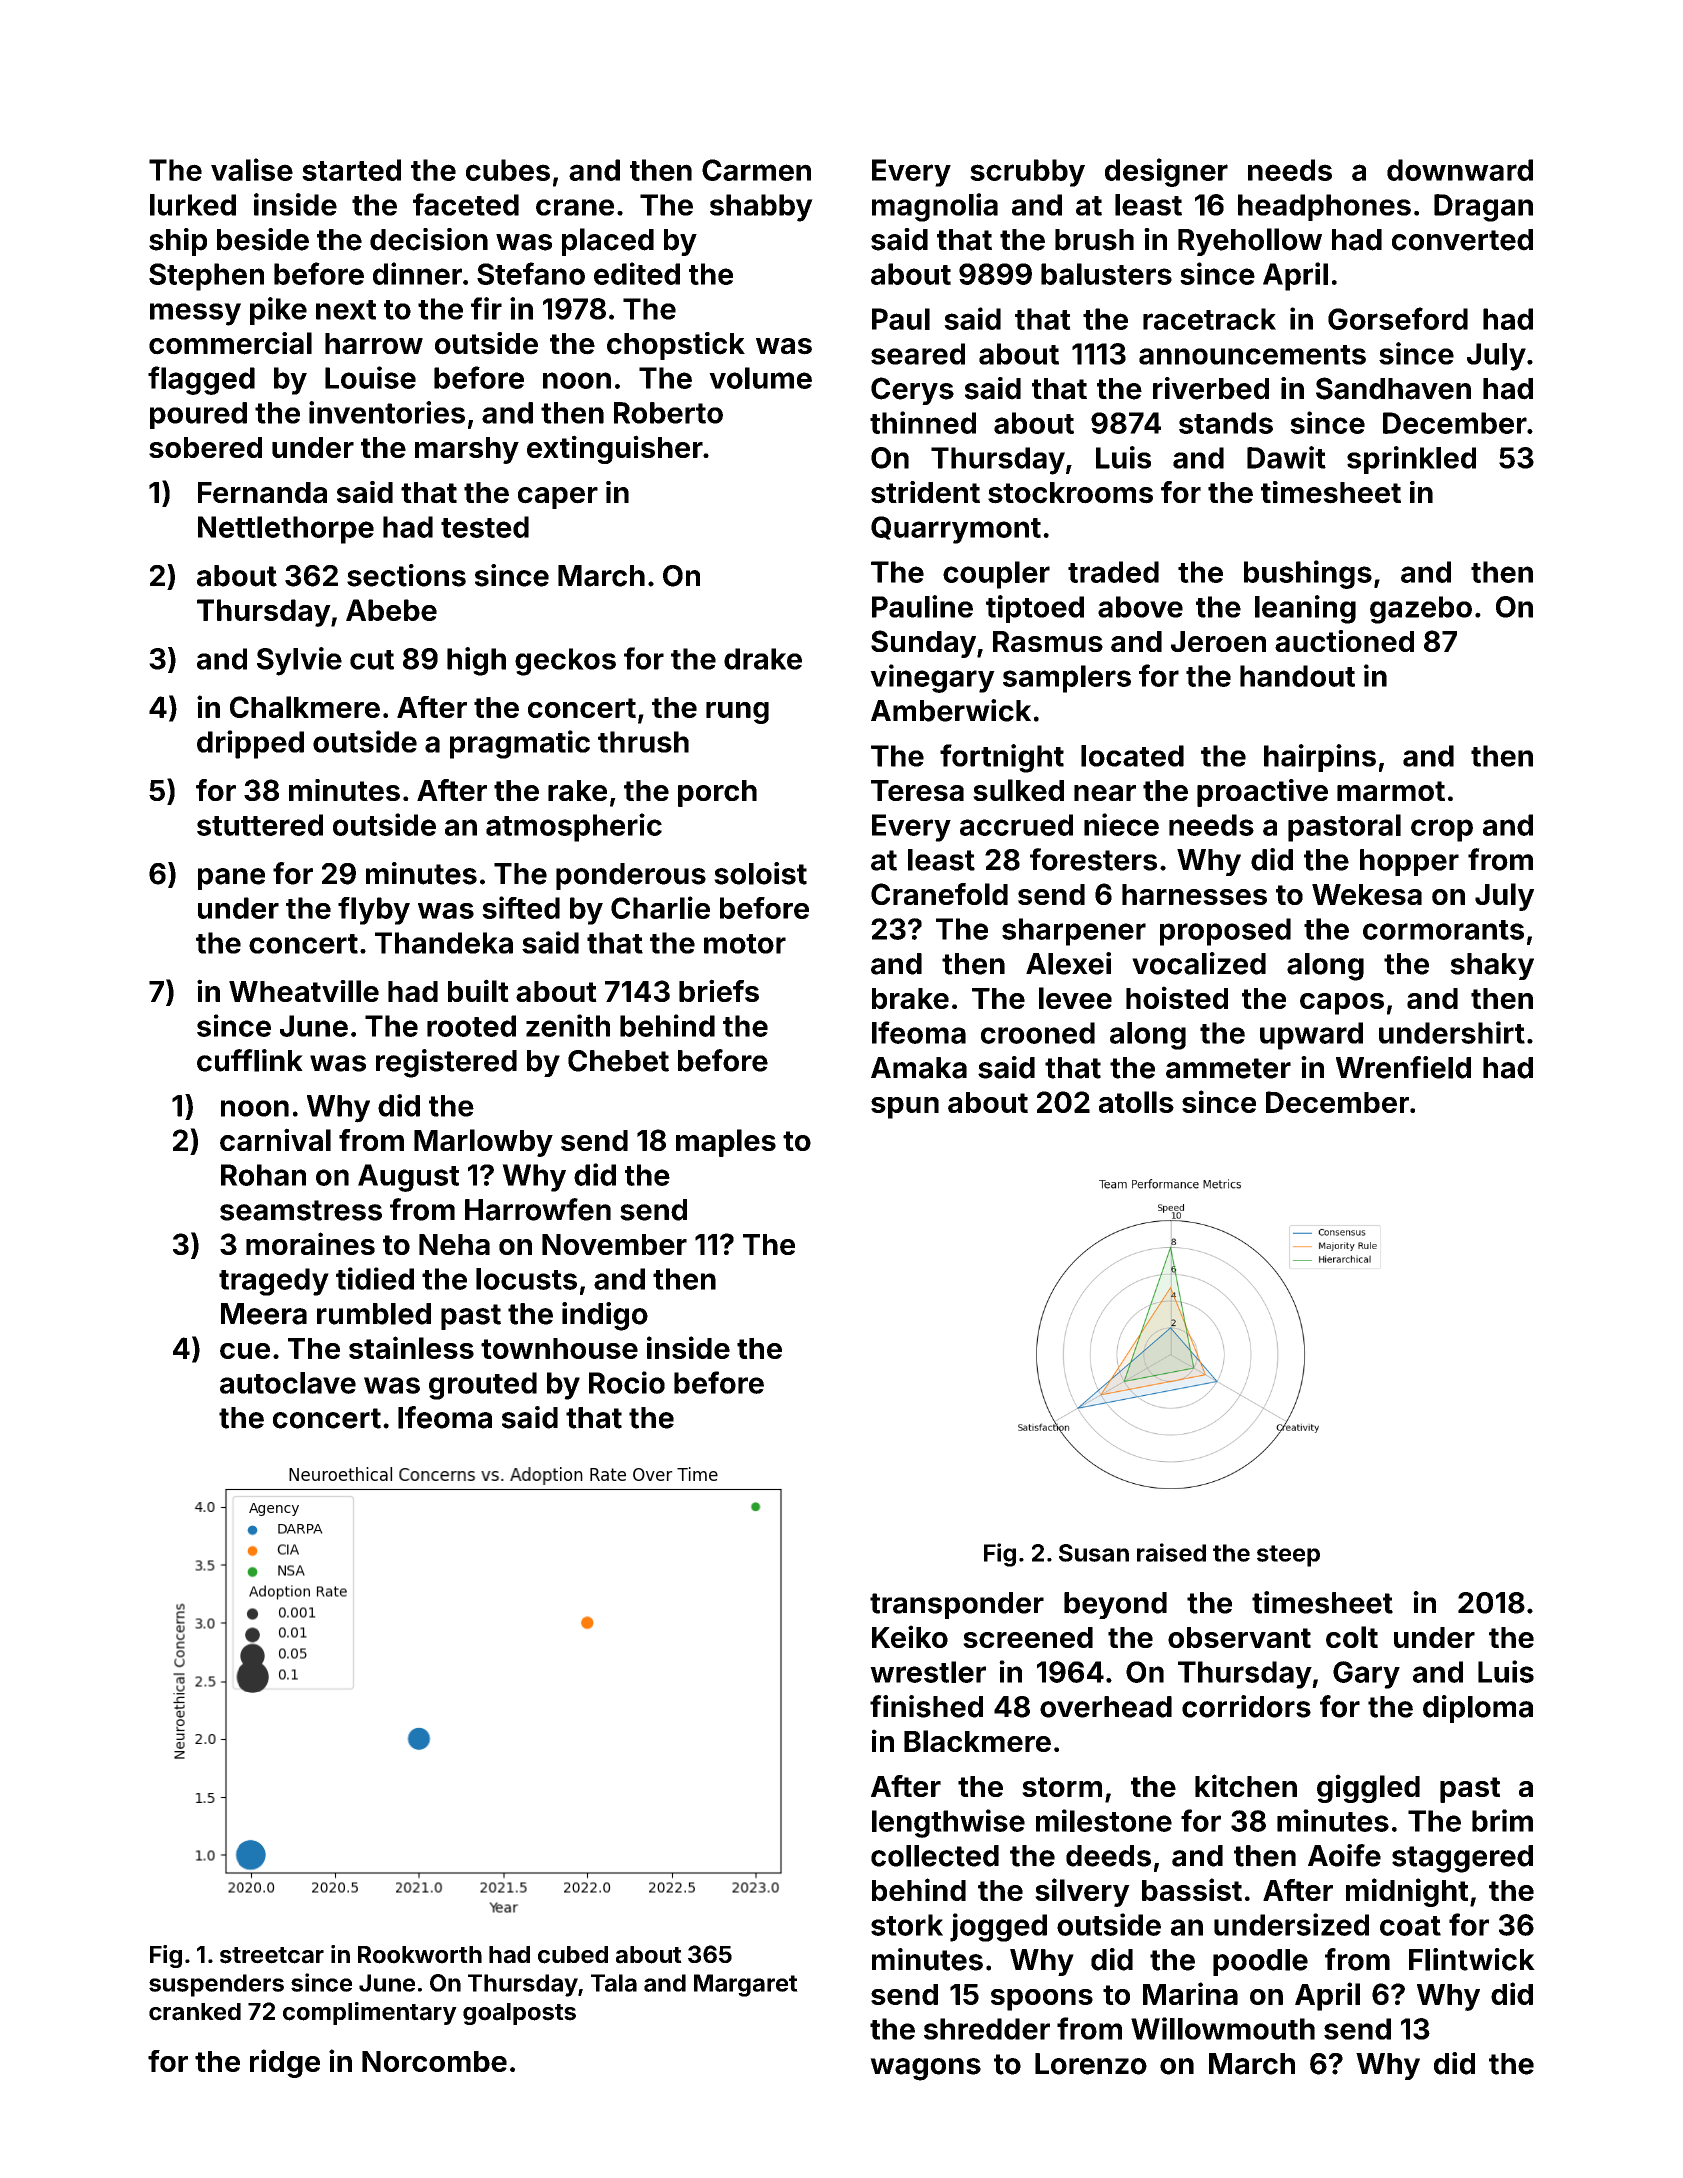 The width and height of the image is (1683, 2178). What do you see at coordinates (948, 1823) in the image?
I see `lengthwise` at bounding box center [948, 1823].
